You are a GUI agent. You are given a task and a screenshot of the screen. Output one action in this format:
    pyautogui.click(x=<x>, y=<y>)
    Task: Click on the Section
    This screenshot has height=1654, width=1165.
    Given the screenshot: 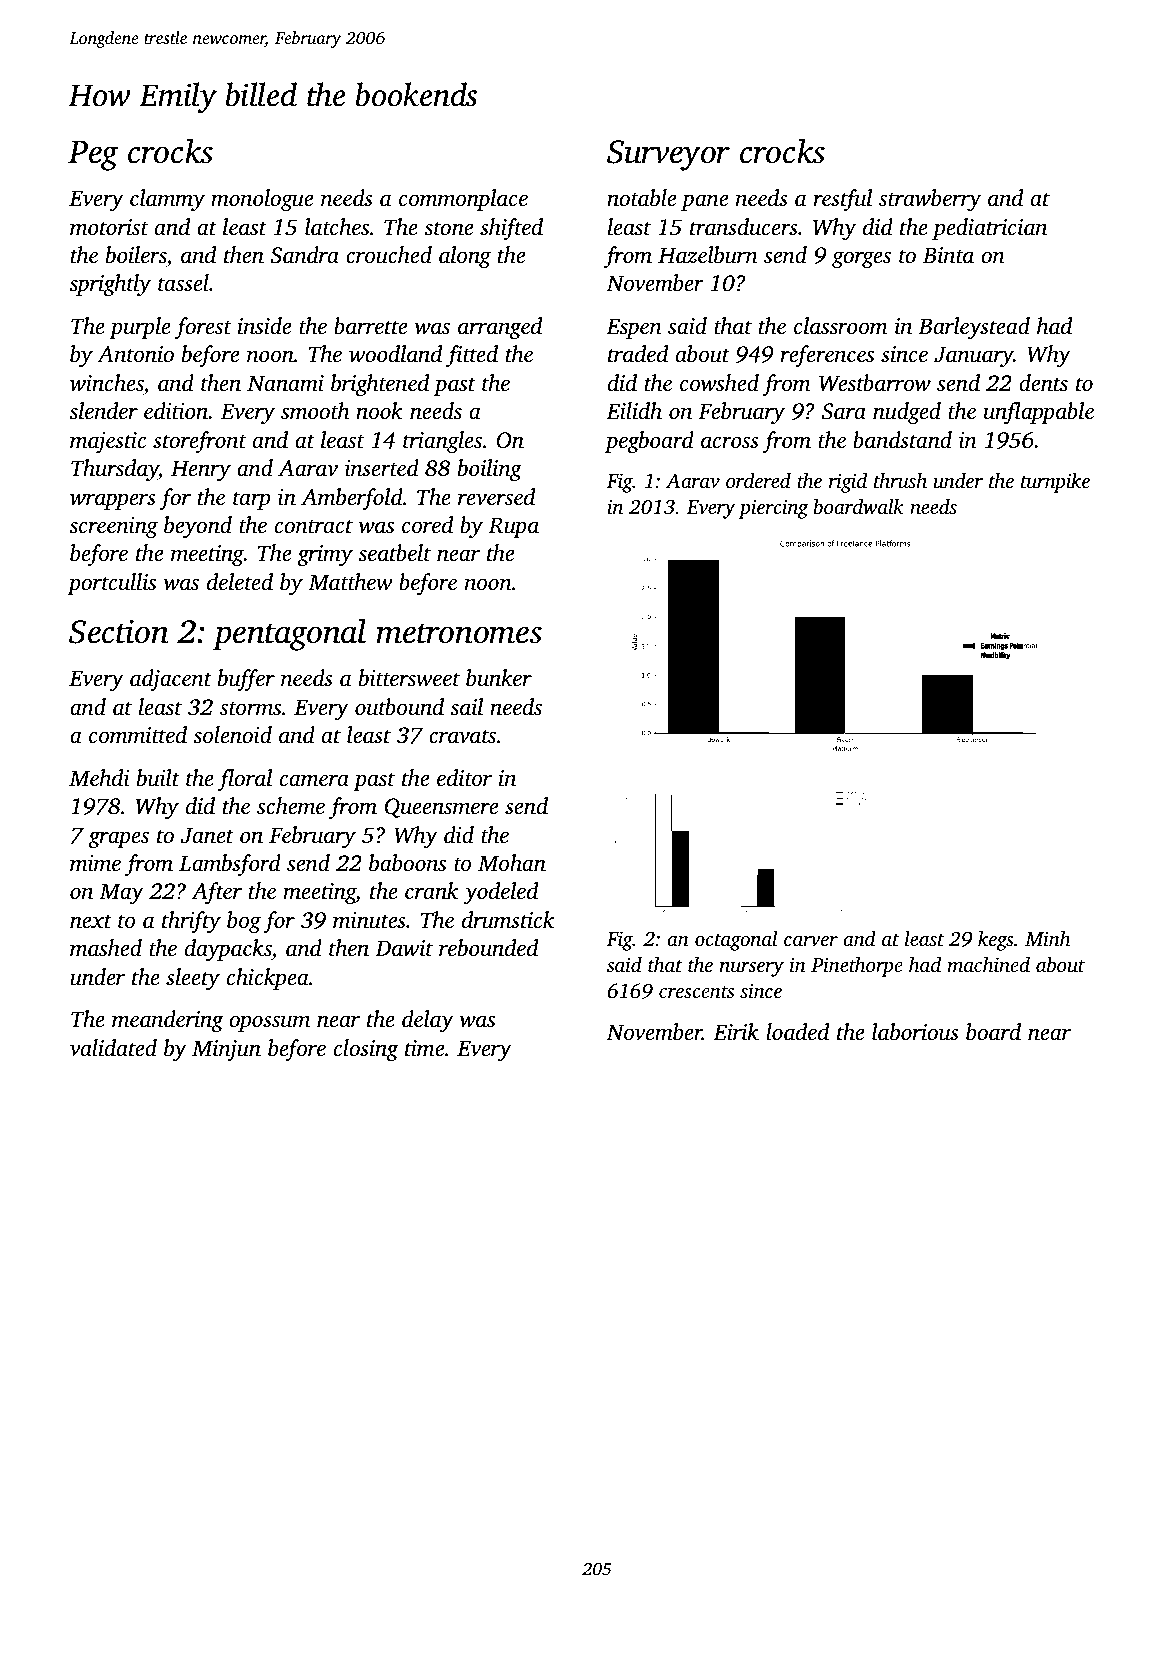 What is the action you would take?
    pyautogui.click(x=119, y=632)
